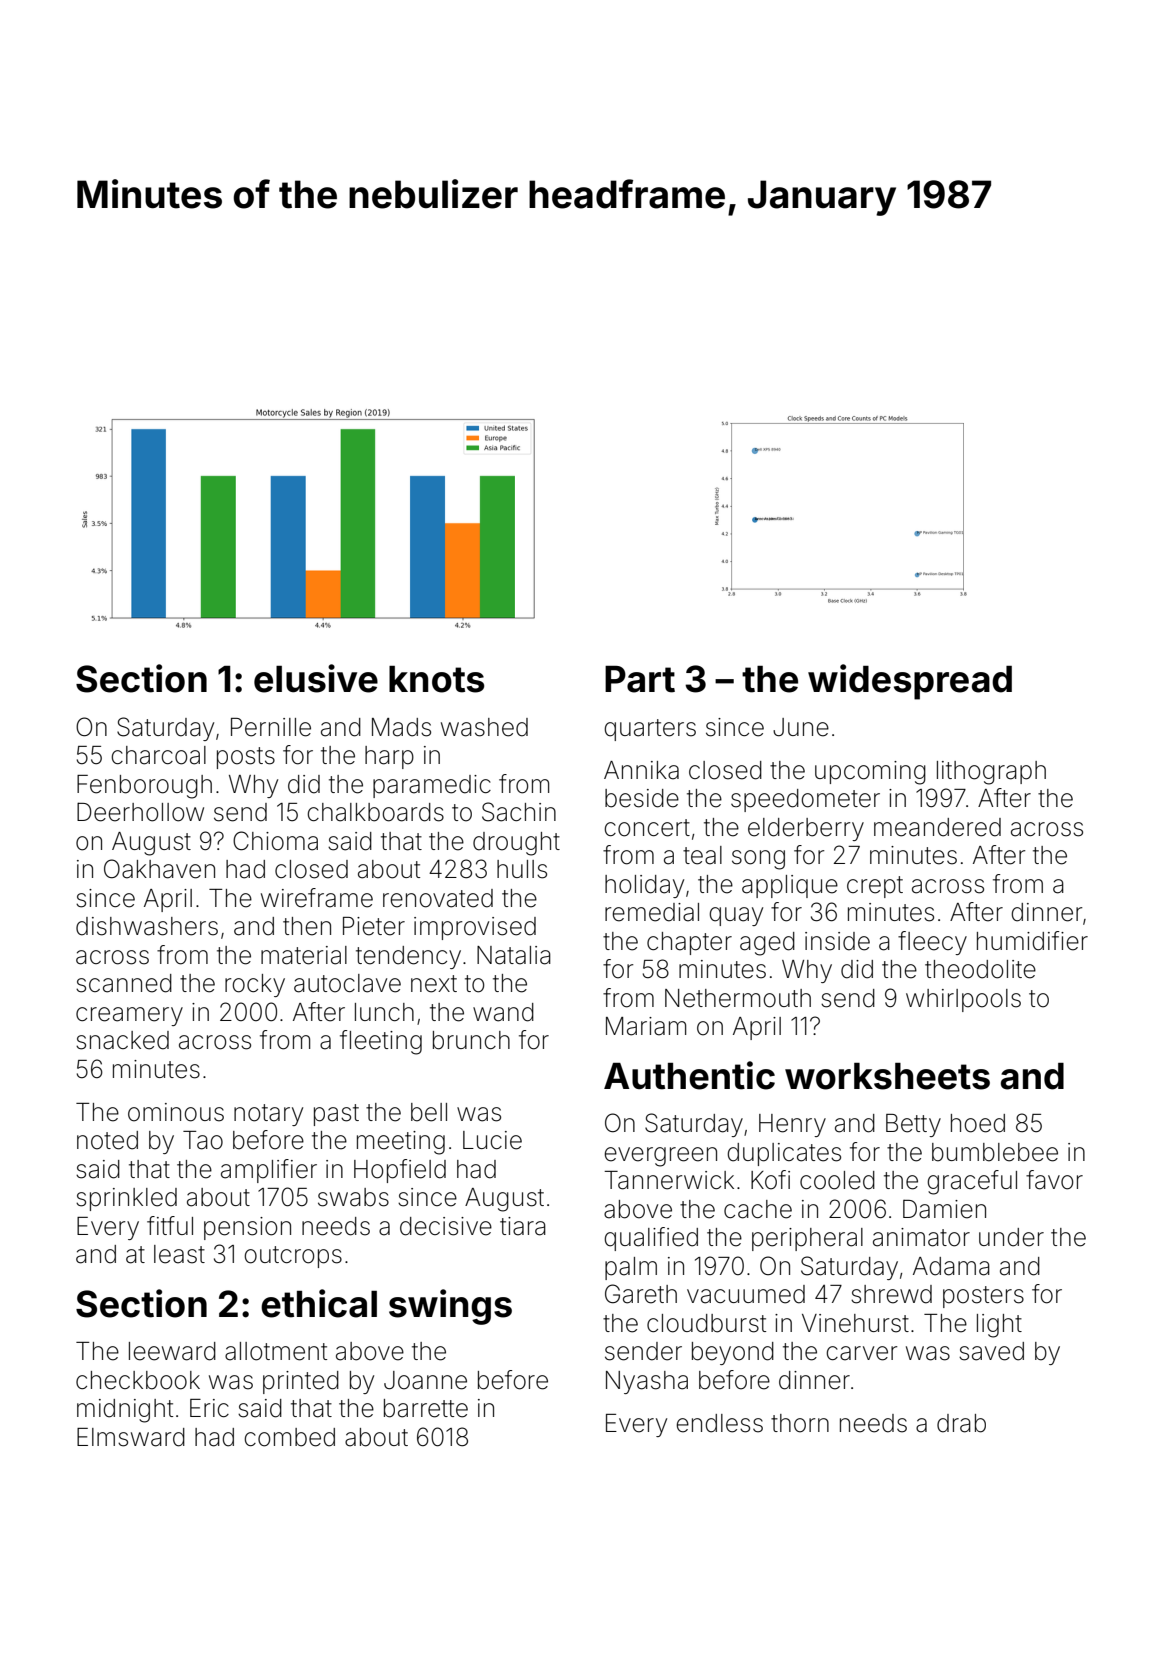  What do you see at coordinates (910, 682) in the screenshot?
I see `widespread` at bounding box center [910, 682].
